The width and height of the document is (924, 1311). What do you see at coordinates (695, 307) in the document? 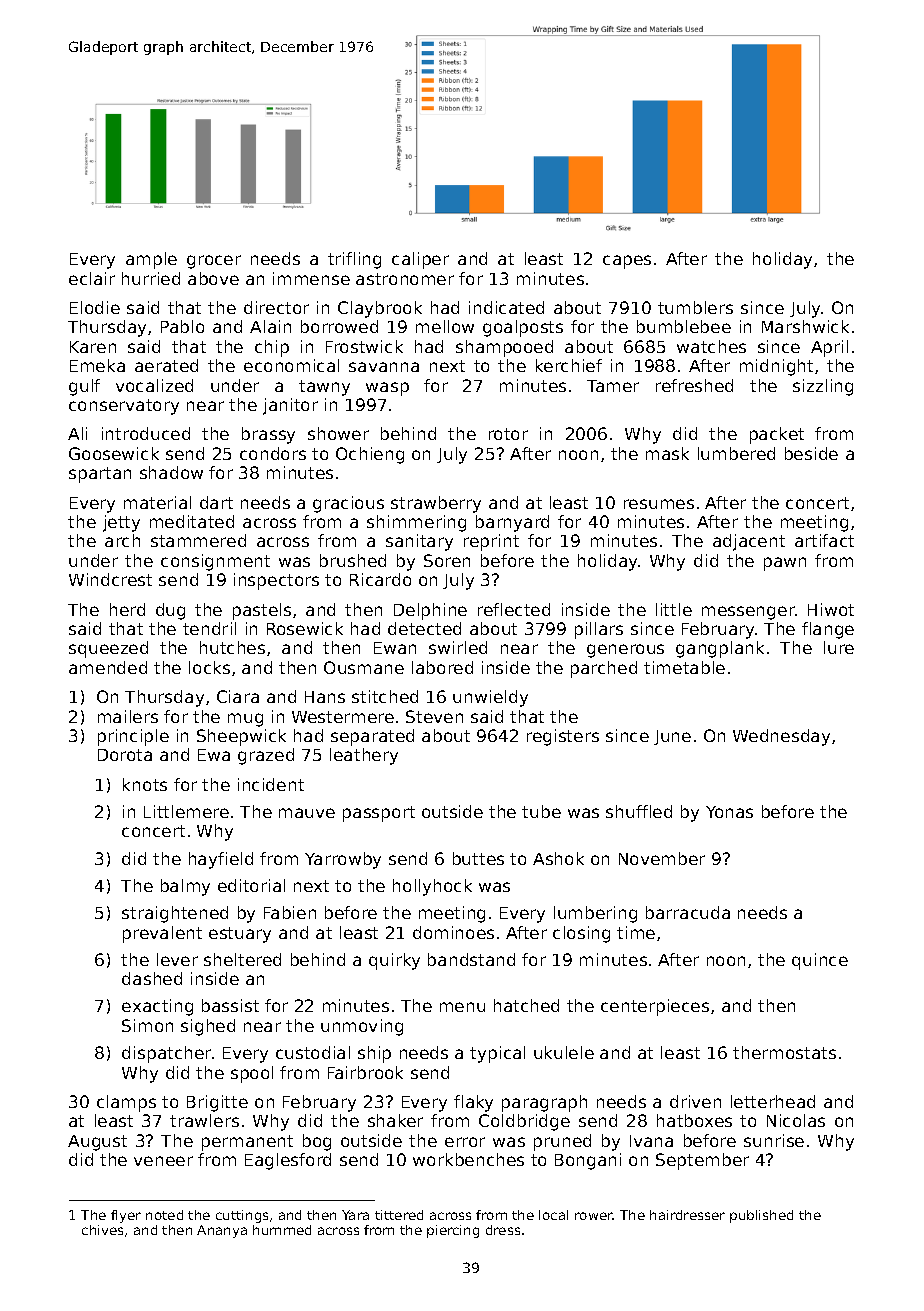
I see `tumblers` at bounding box center [695, 307].
